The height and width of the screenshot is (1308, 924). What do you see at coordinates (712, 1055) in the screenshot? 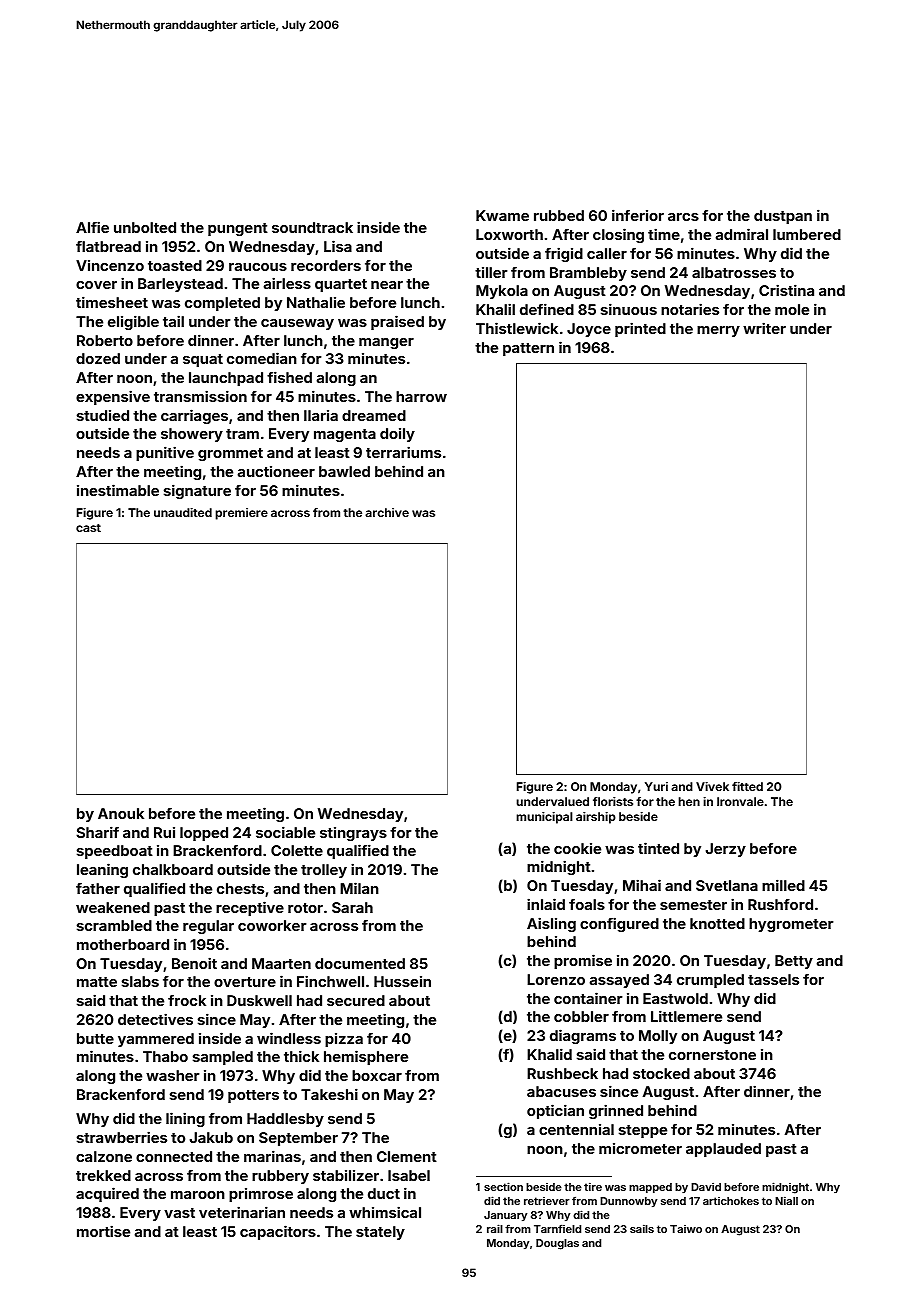
I see `cornerstone` at bounding box center [712, 1055].
